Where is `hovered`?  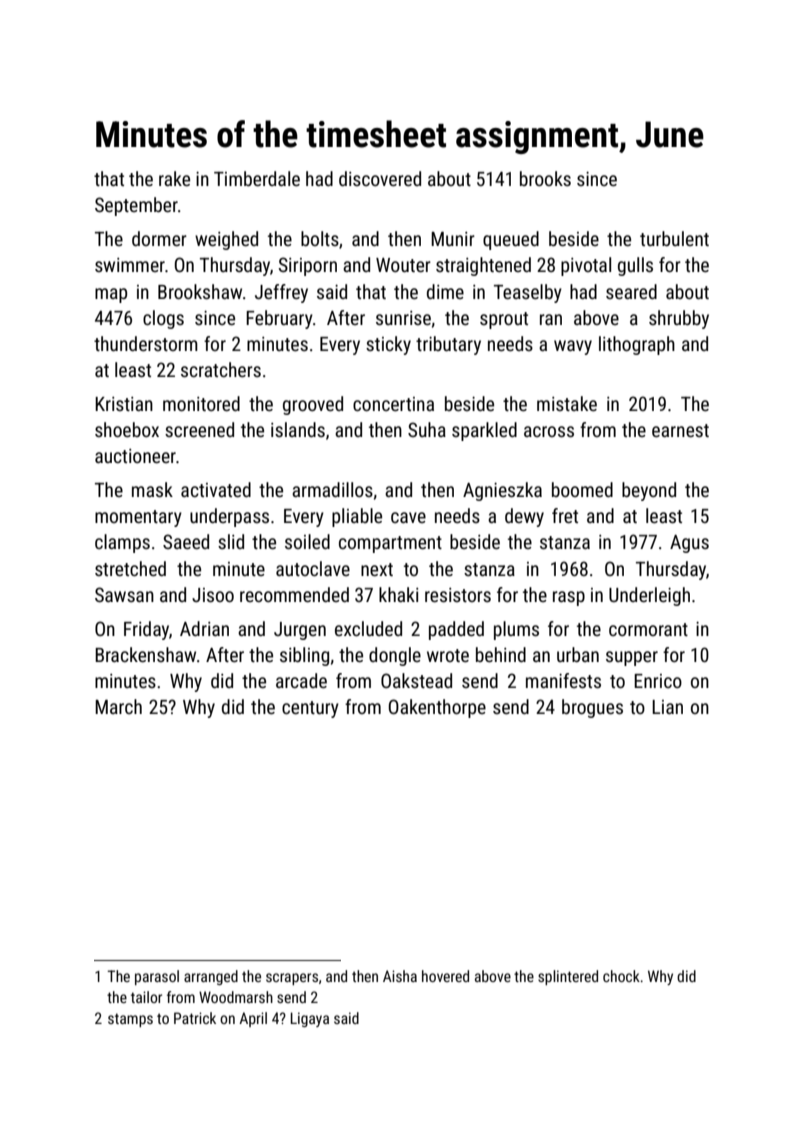
hovered is located at coordinates (445, 976).
